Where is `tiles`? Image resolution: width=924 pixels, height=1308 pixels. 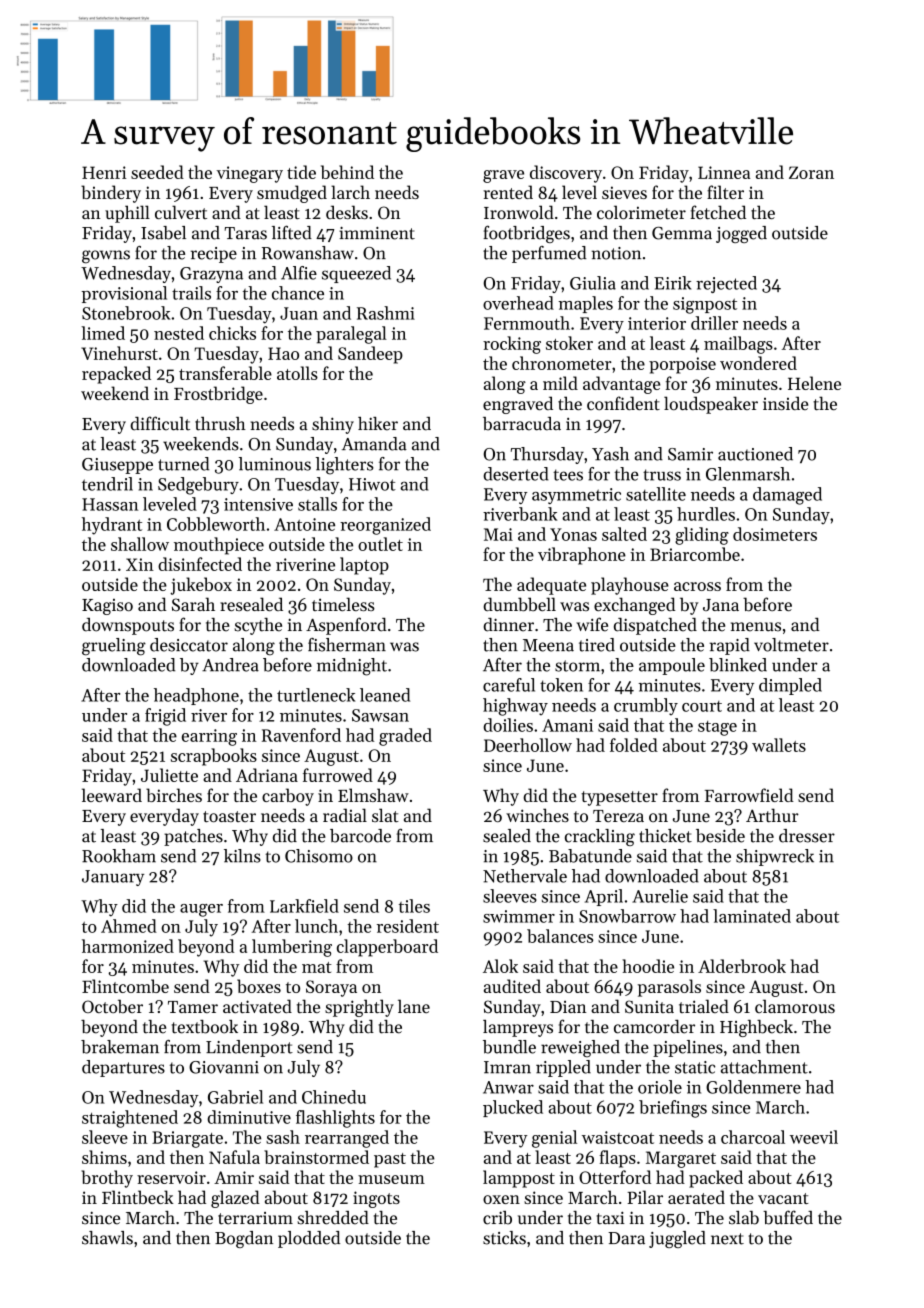
tiles is located at coordinates (414, 906).
